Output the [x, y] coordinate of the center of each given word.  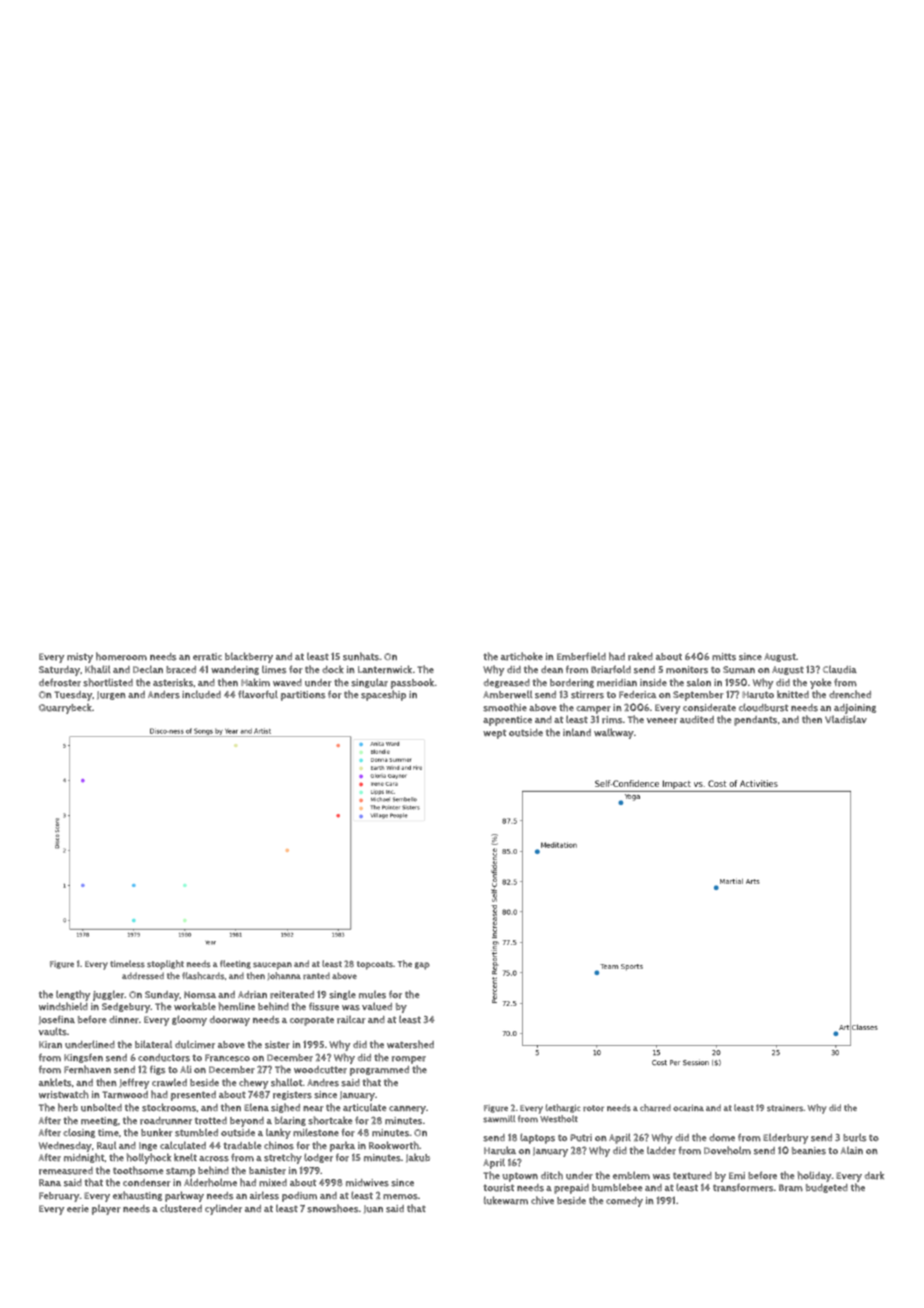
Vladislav [846, 719]
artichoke [522, 656]
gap [422, 966]
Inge [148, 1146]
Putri [581, 1138]
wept [494, 734]
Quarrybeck [65, 708]
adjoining [855, 709]
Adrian [252, 995]
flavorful [258, 694]
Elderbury [785, 1139]
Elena [256, 1107]
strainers [785, 1108]
